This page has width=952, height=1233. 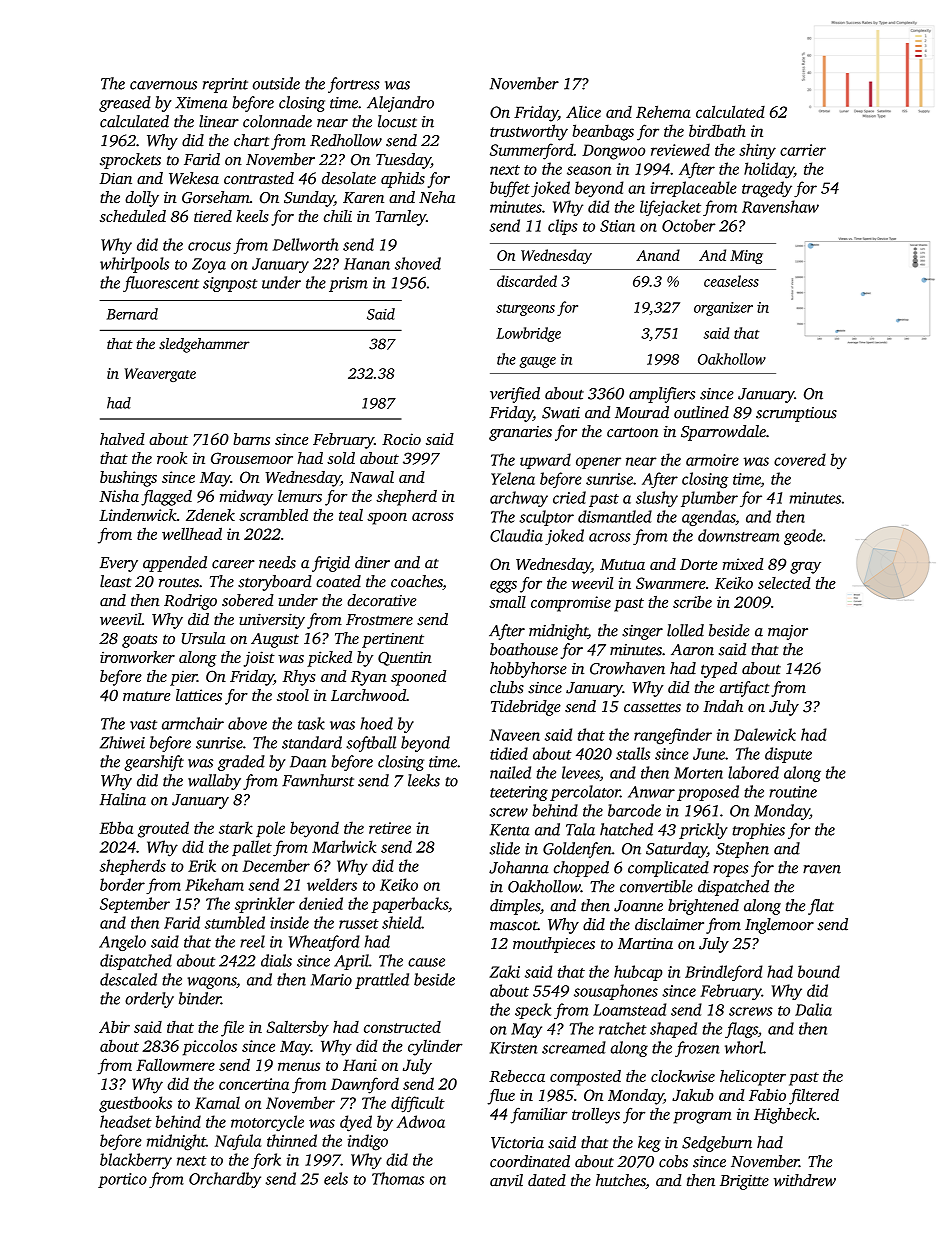 I want to click on Ming, so click(x=746, y=257).
